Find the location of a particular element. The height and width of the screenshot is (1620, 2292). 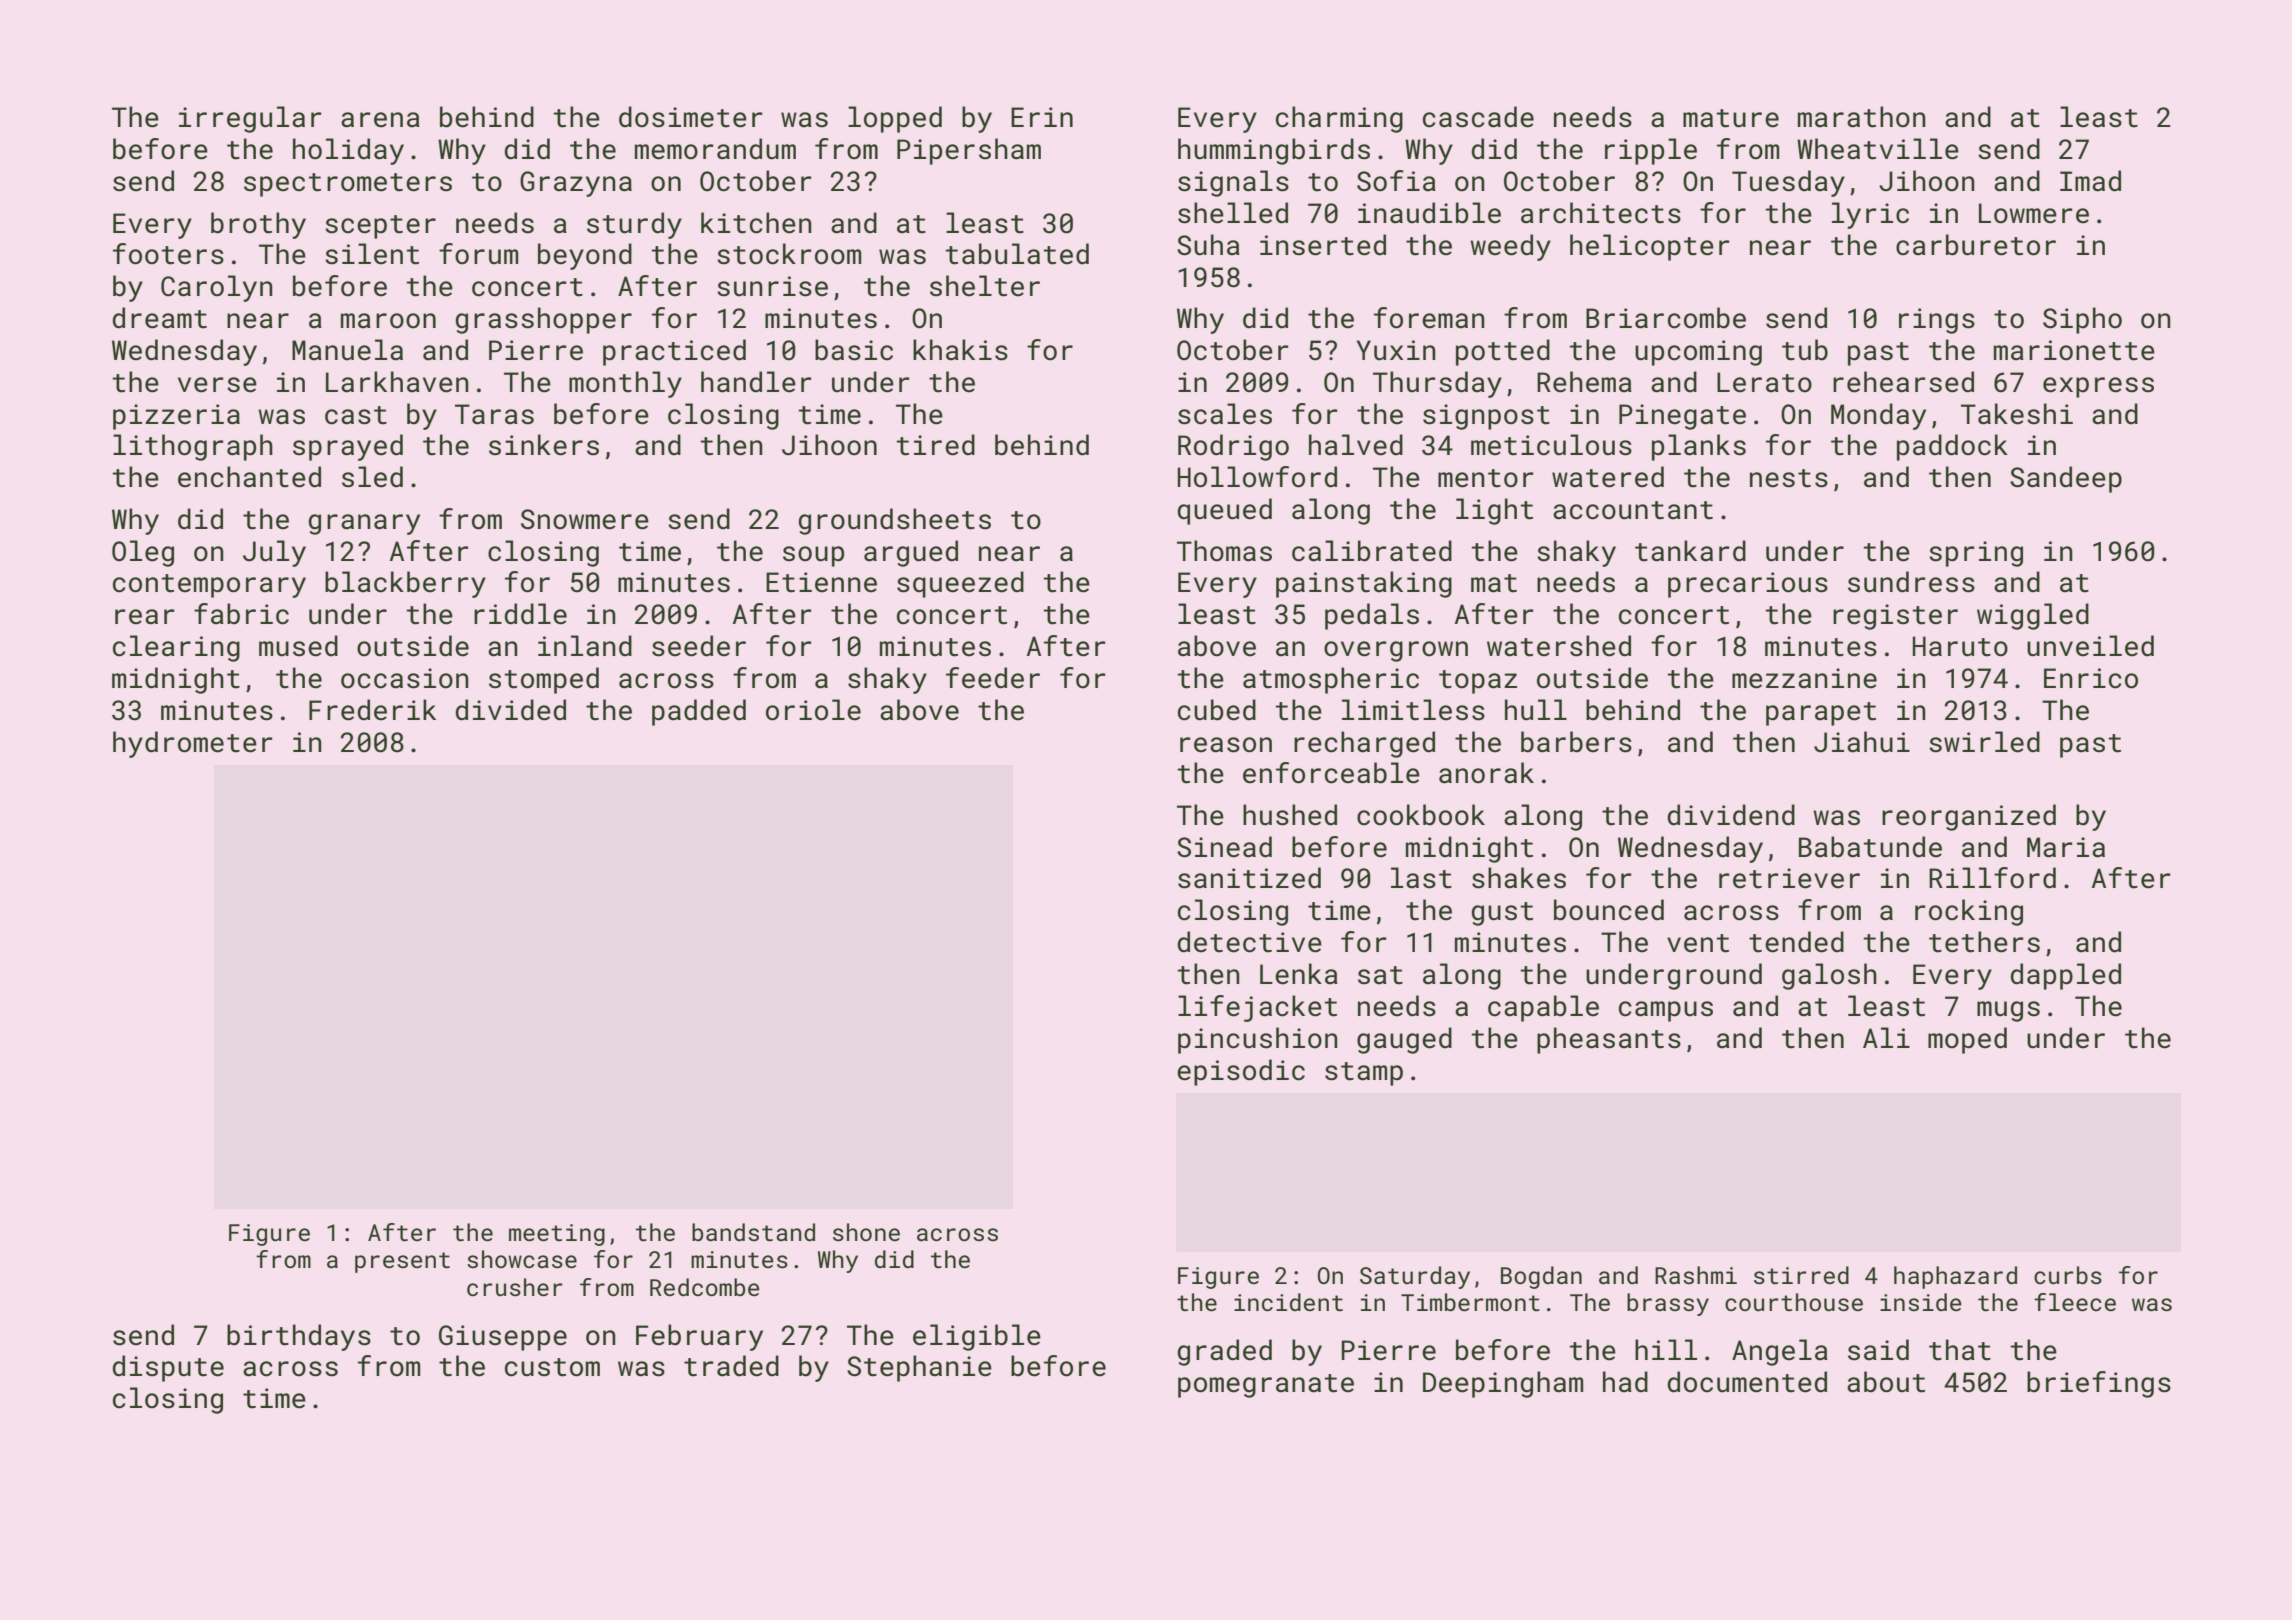

meeting is located at coordinates (557, 1235).
